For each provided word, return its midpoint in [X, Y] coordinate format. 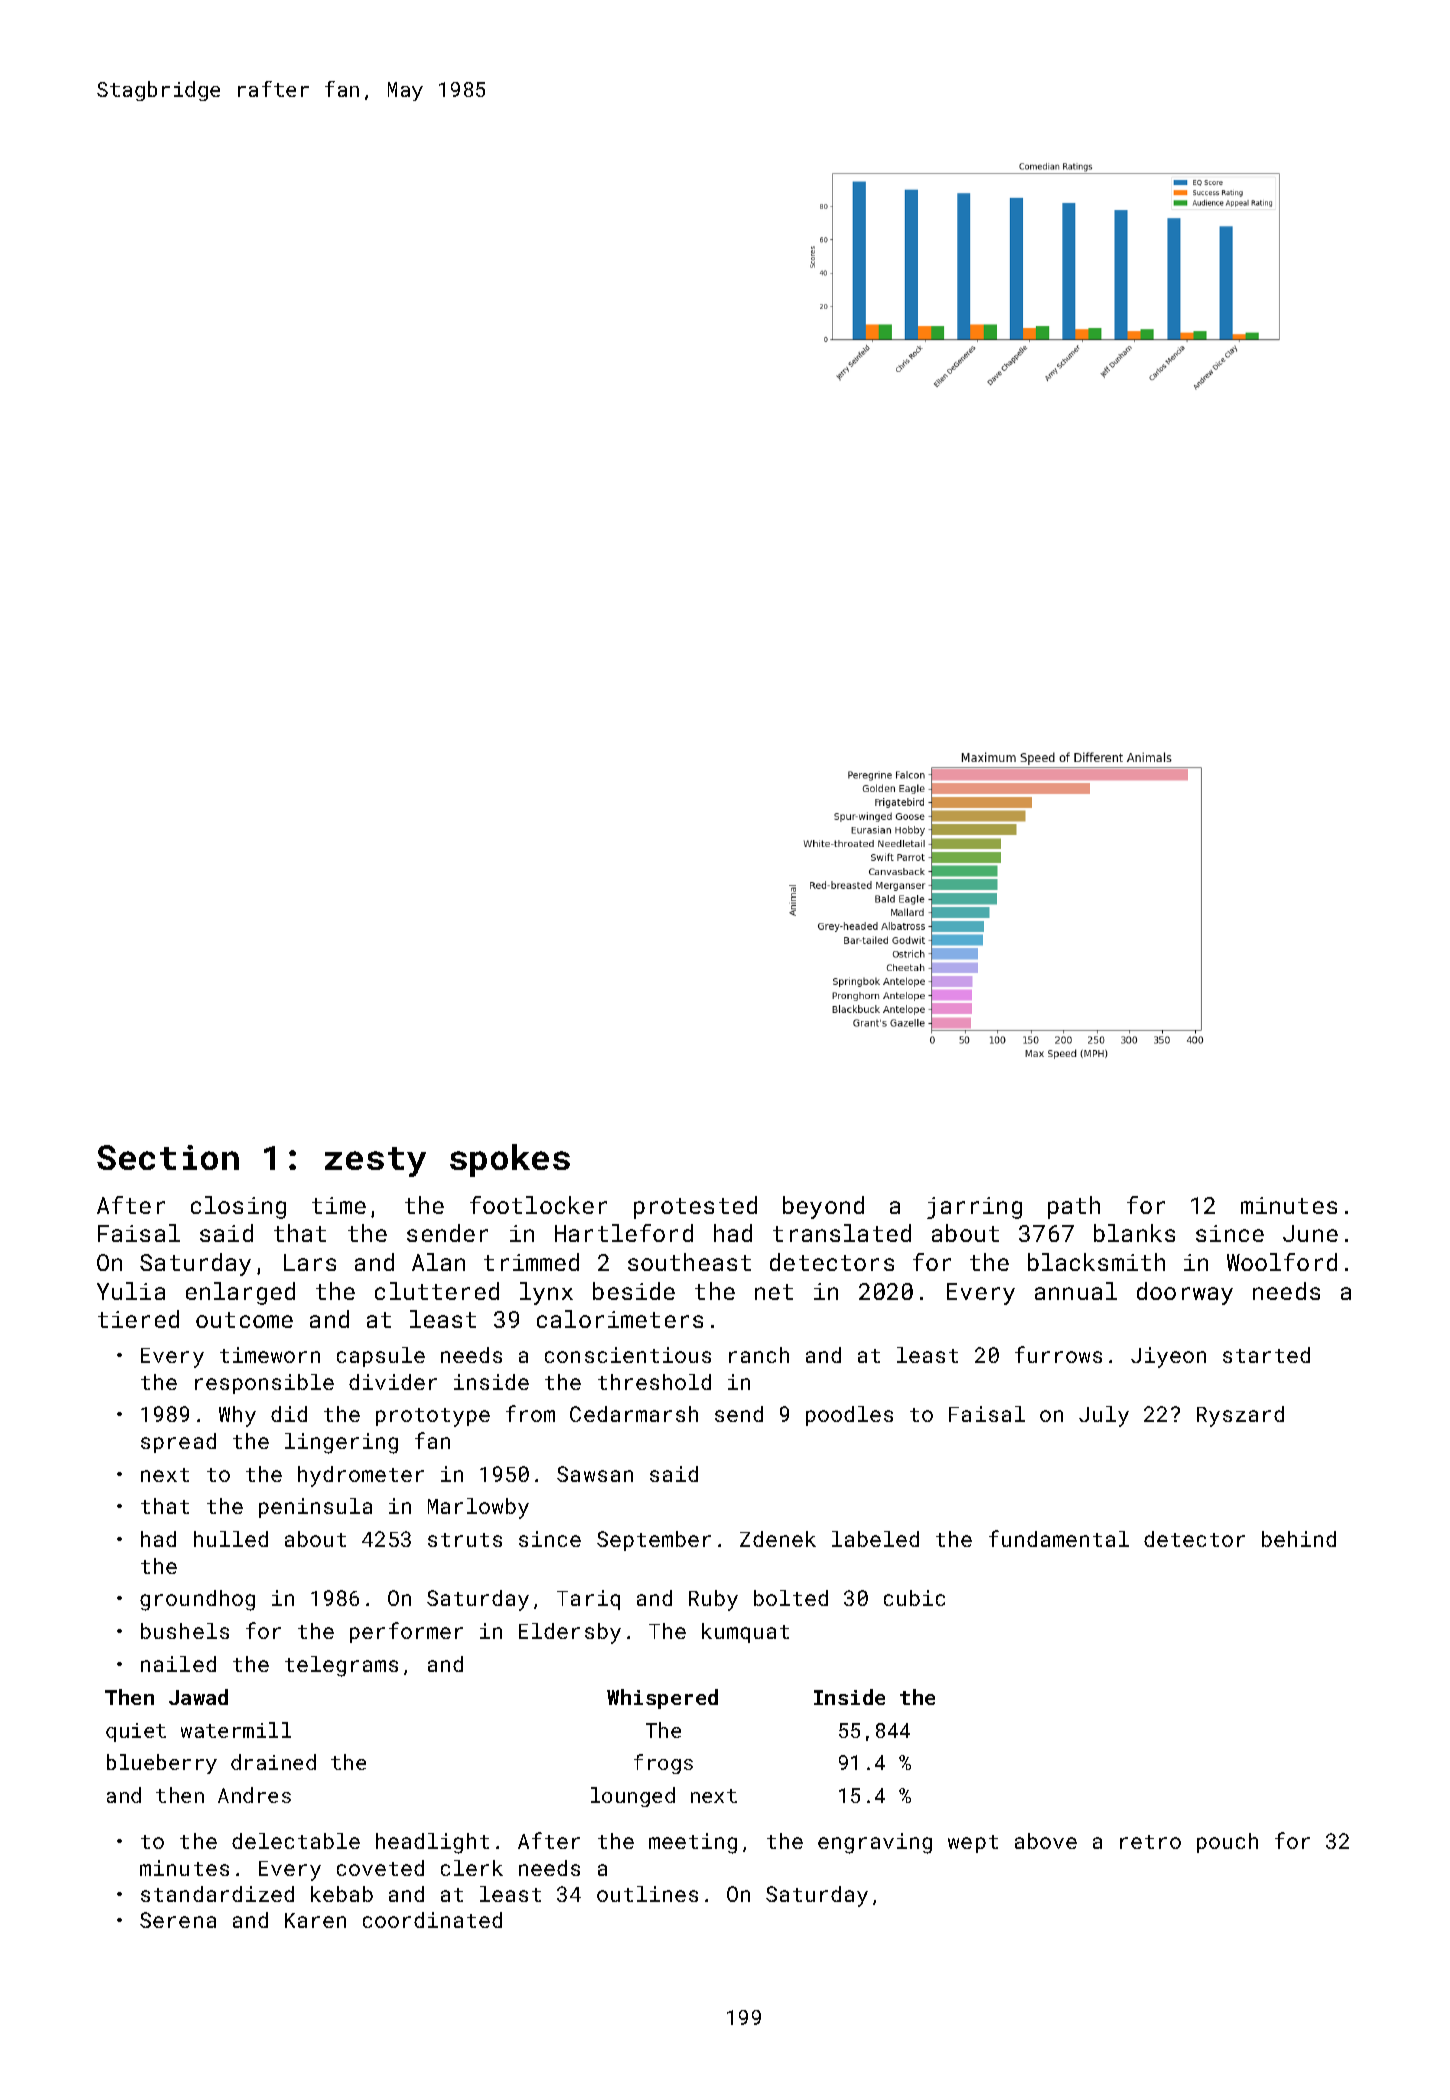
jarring [974, 1208]
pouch [1227, 1843]
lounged [633, 1797]
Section [168, 1157]
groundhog [197, 1600]
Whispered [662, 1699]
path [1074, 1207]
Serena [178, 1920]
